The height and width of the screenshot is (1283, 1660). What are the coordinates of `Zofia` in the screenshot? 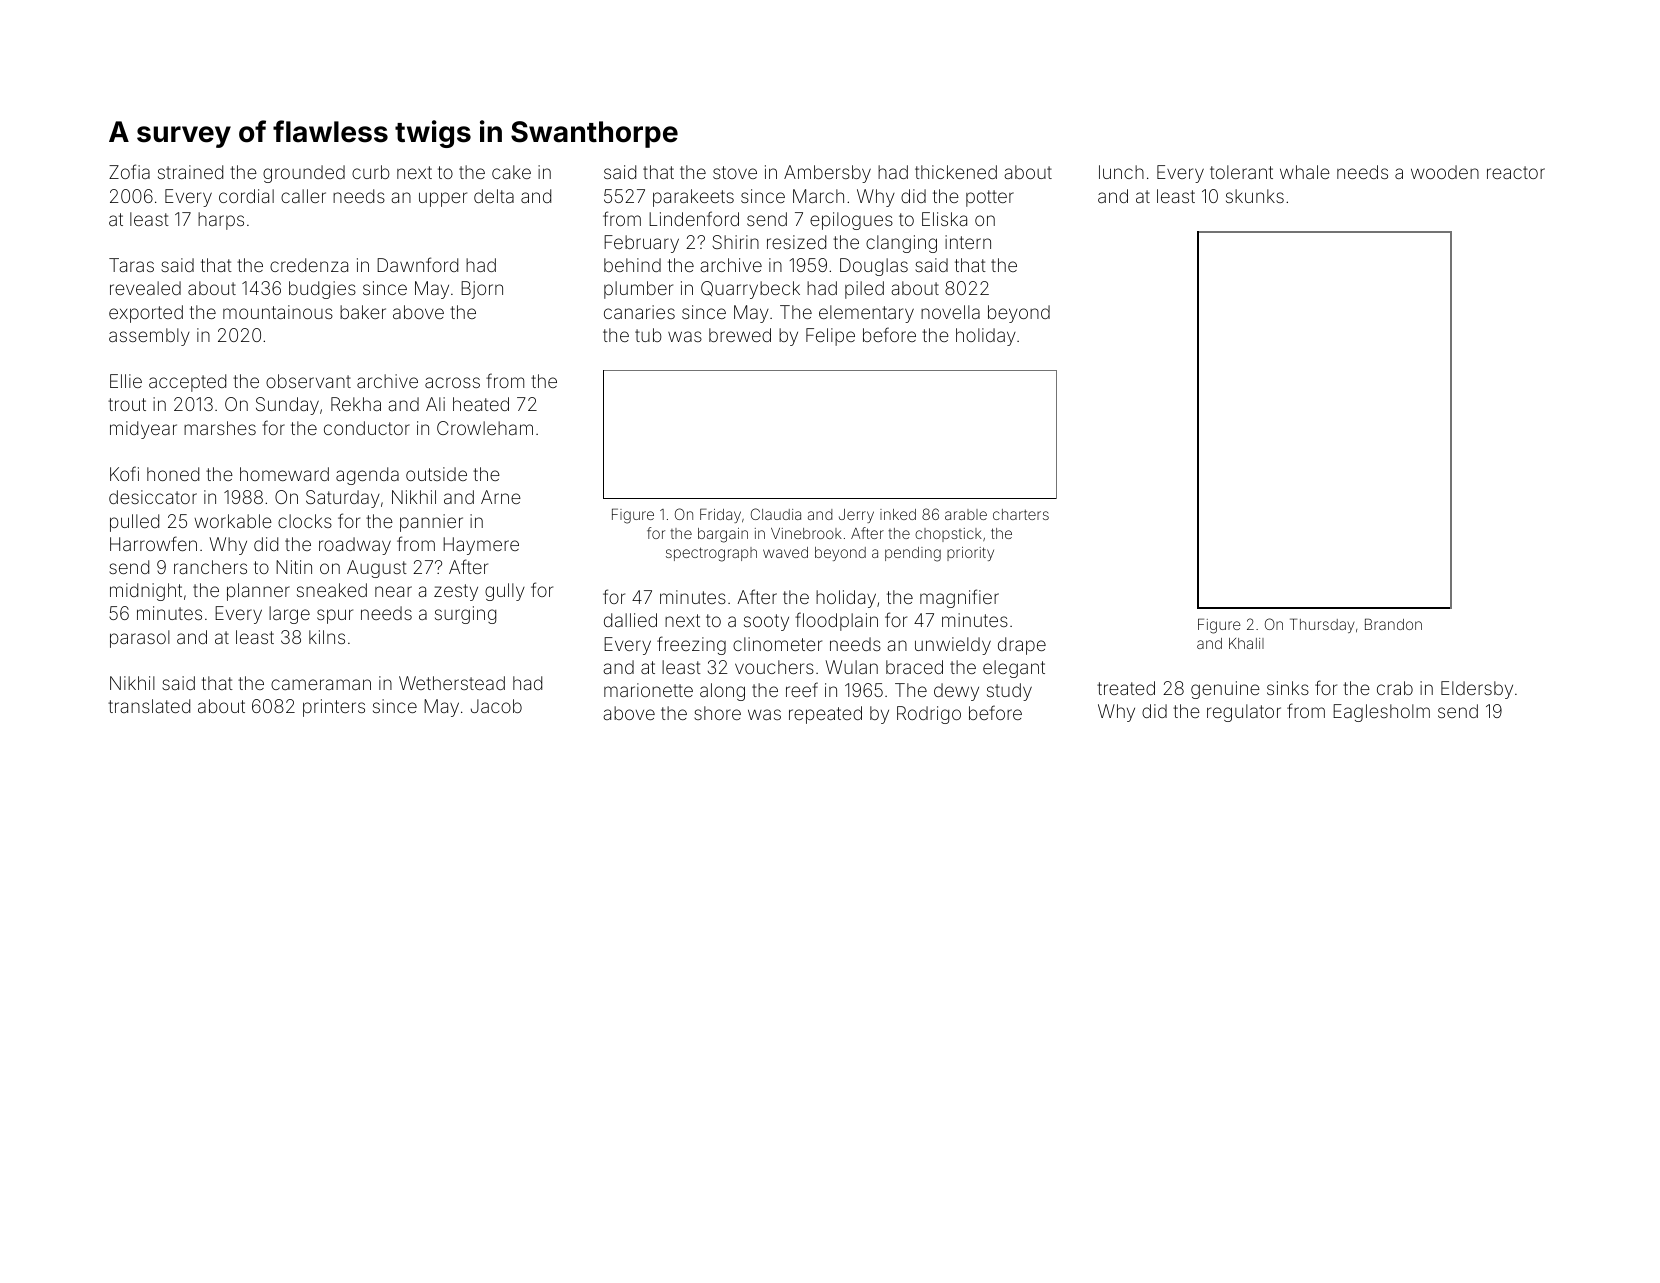 It's located at (129, 171).
